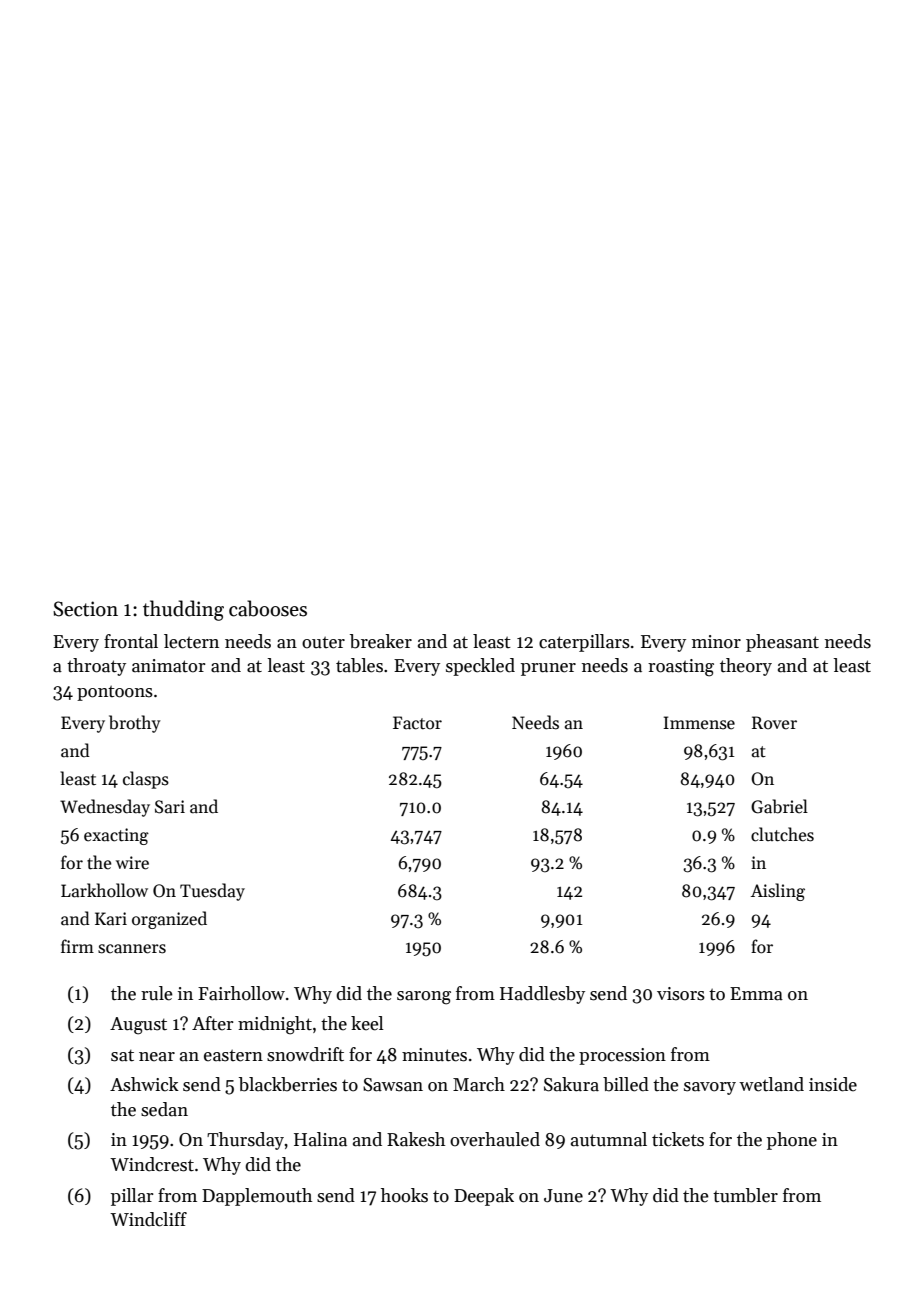 The width and height of the image is (924, 1308). What do you see at coordinates (268, 608) in the image?
I see `cabooses` at bounding box center [268, 608].
